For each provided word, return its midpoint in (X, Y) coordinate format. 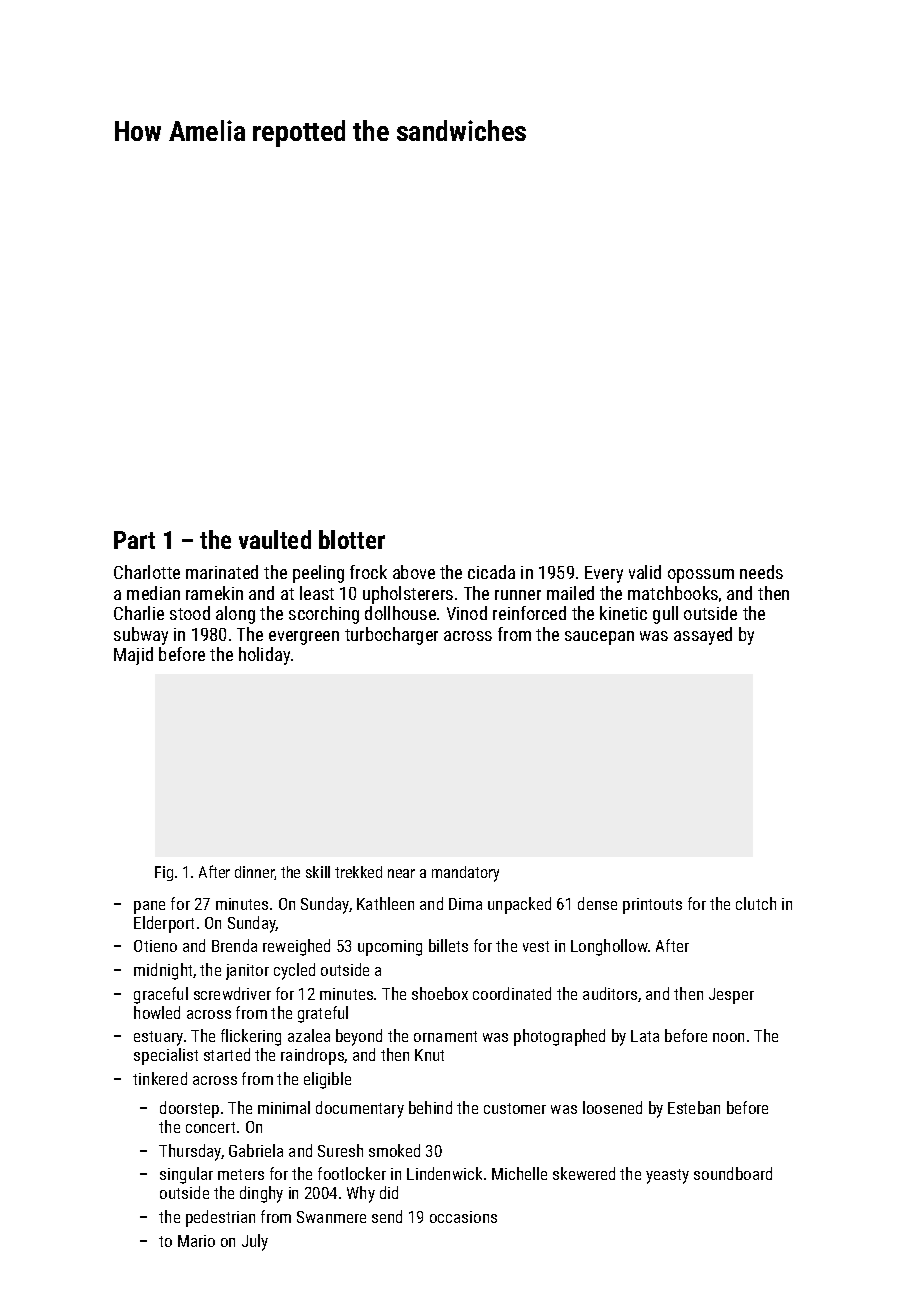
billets (448, 945)
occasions (463, 1217)
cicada (491, 572)
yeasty (667, 1176)
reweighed (296, 947)
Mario (196, 1241)
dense (597, 903)
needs (761, 572)
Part (134, 540)
